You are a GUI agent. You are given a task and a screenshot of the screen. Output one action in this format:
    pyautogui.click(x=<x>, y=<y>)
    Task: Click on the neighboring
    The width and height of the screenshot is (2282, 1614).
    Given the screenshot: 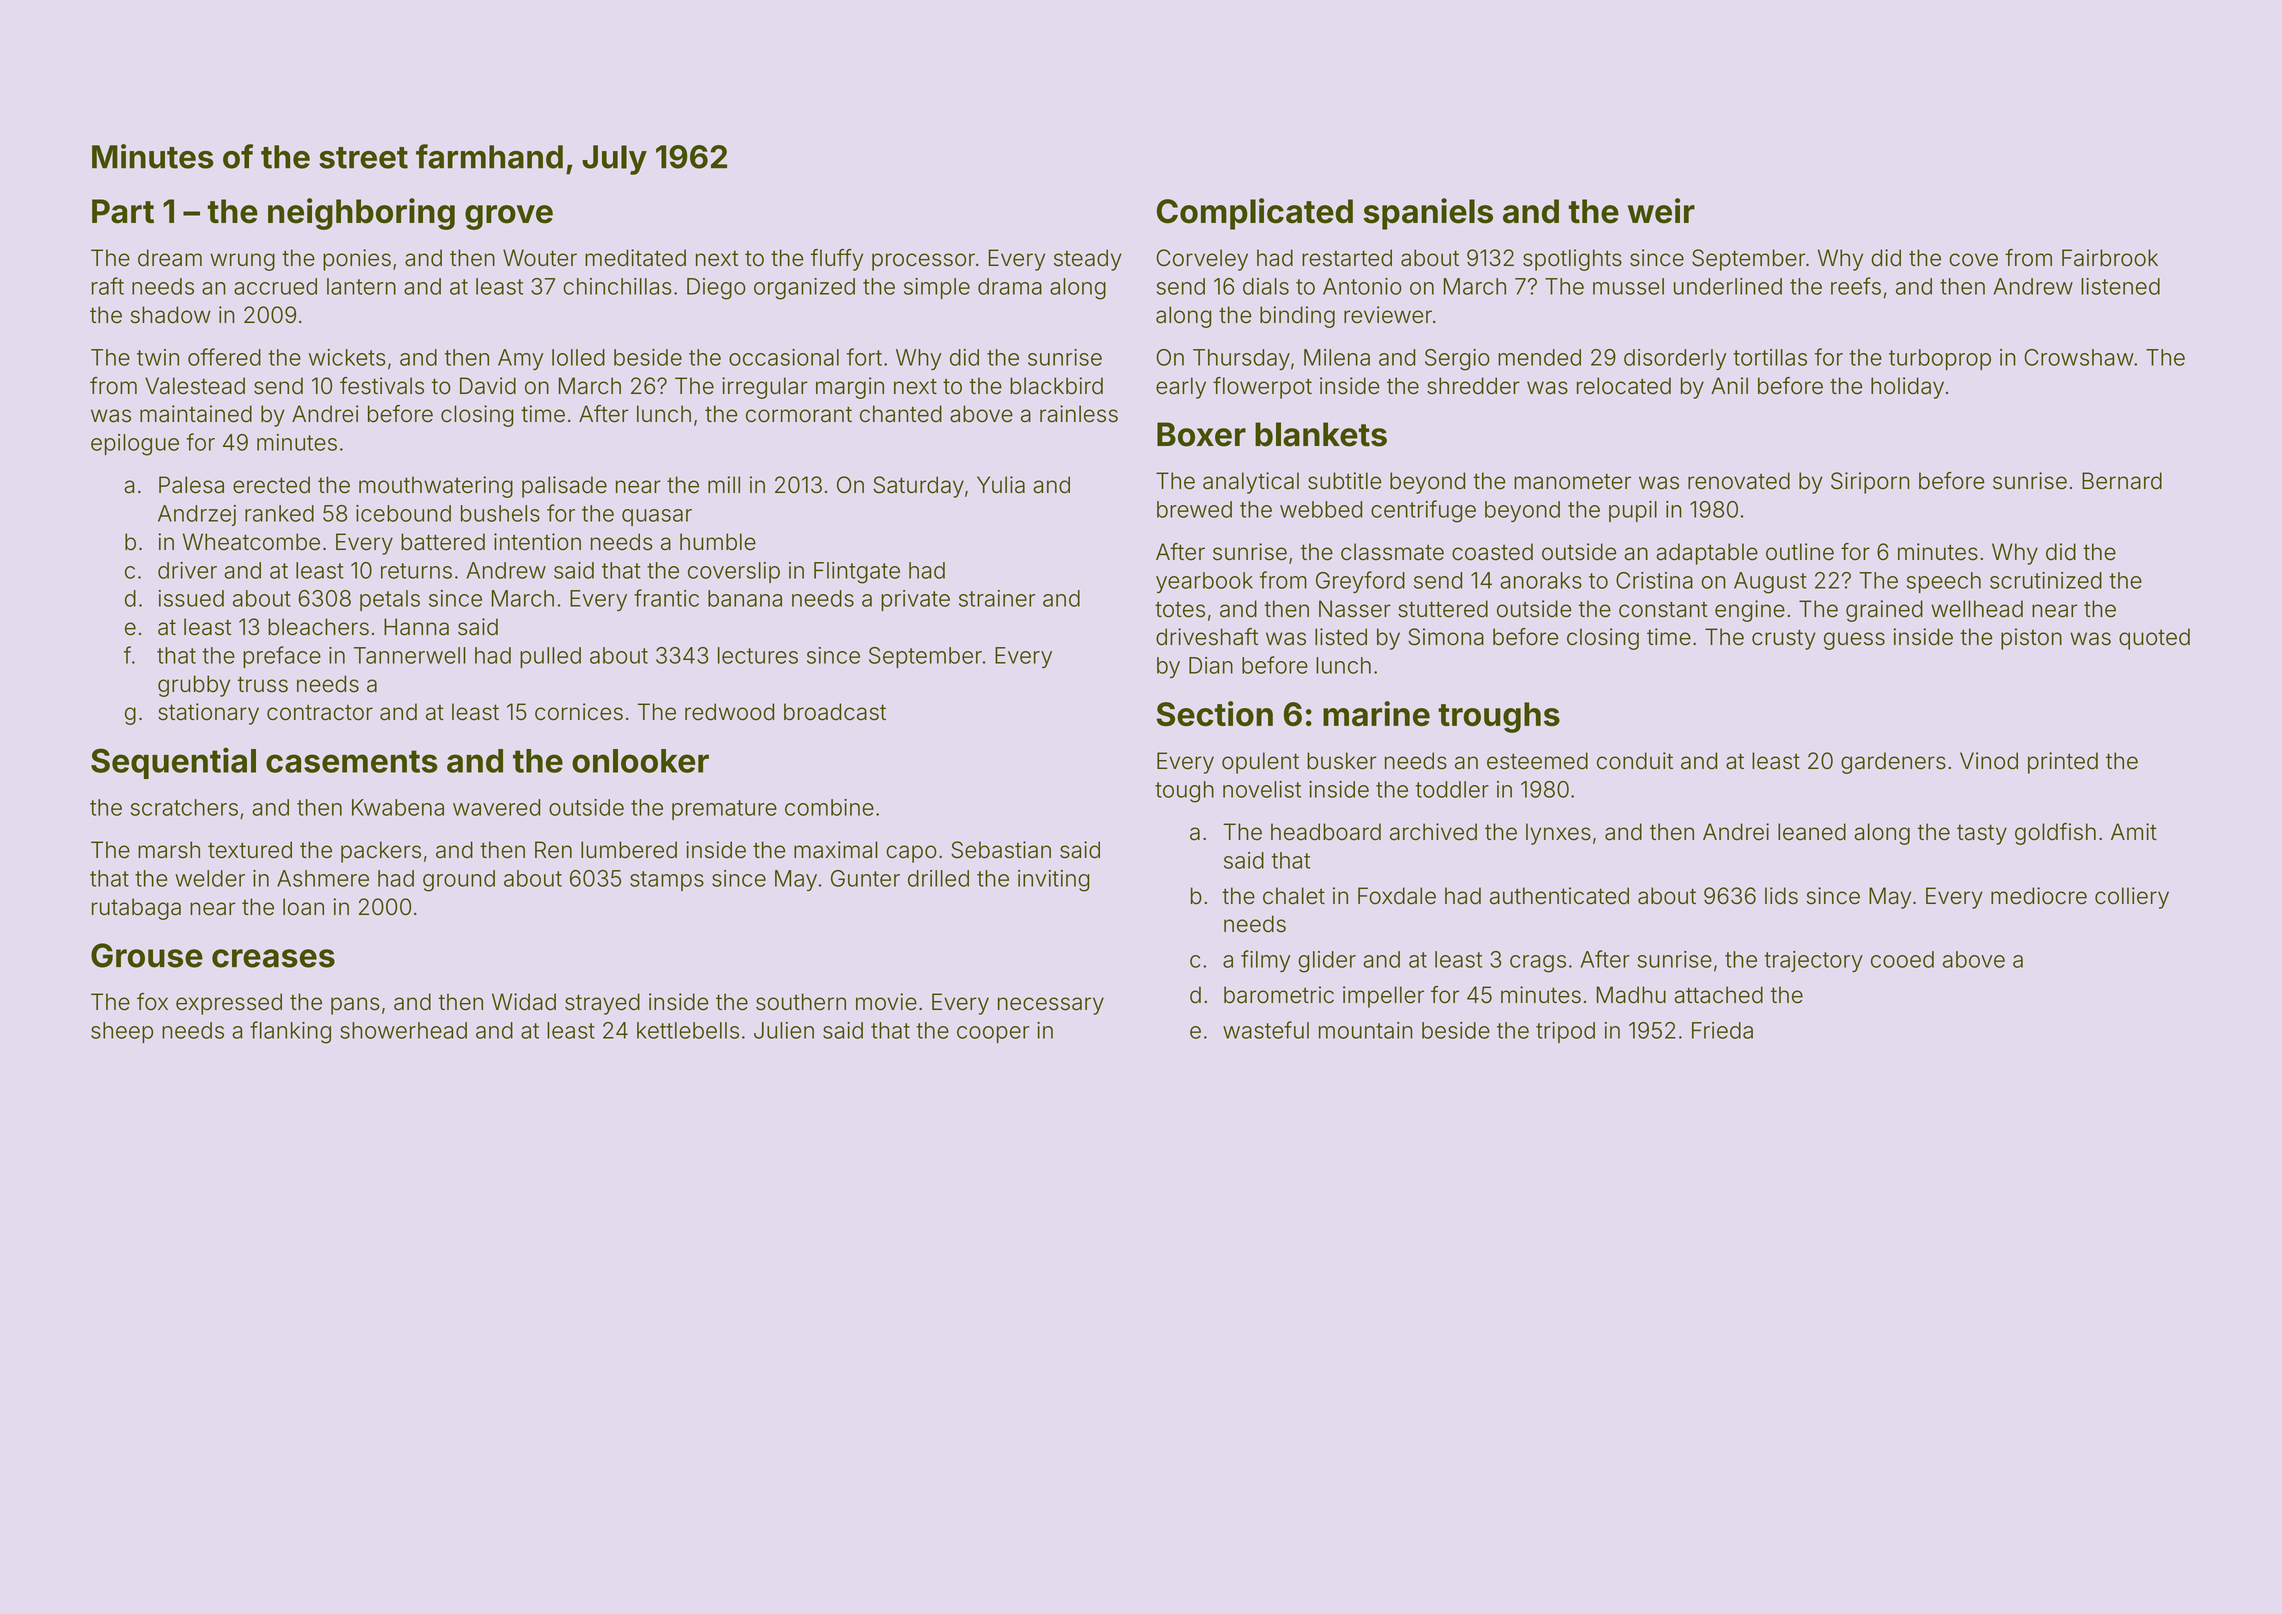 What is the action you would take?
    pyautogui.click(x=361, y=214)
